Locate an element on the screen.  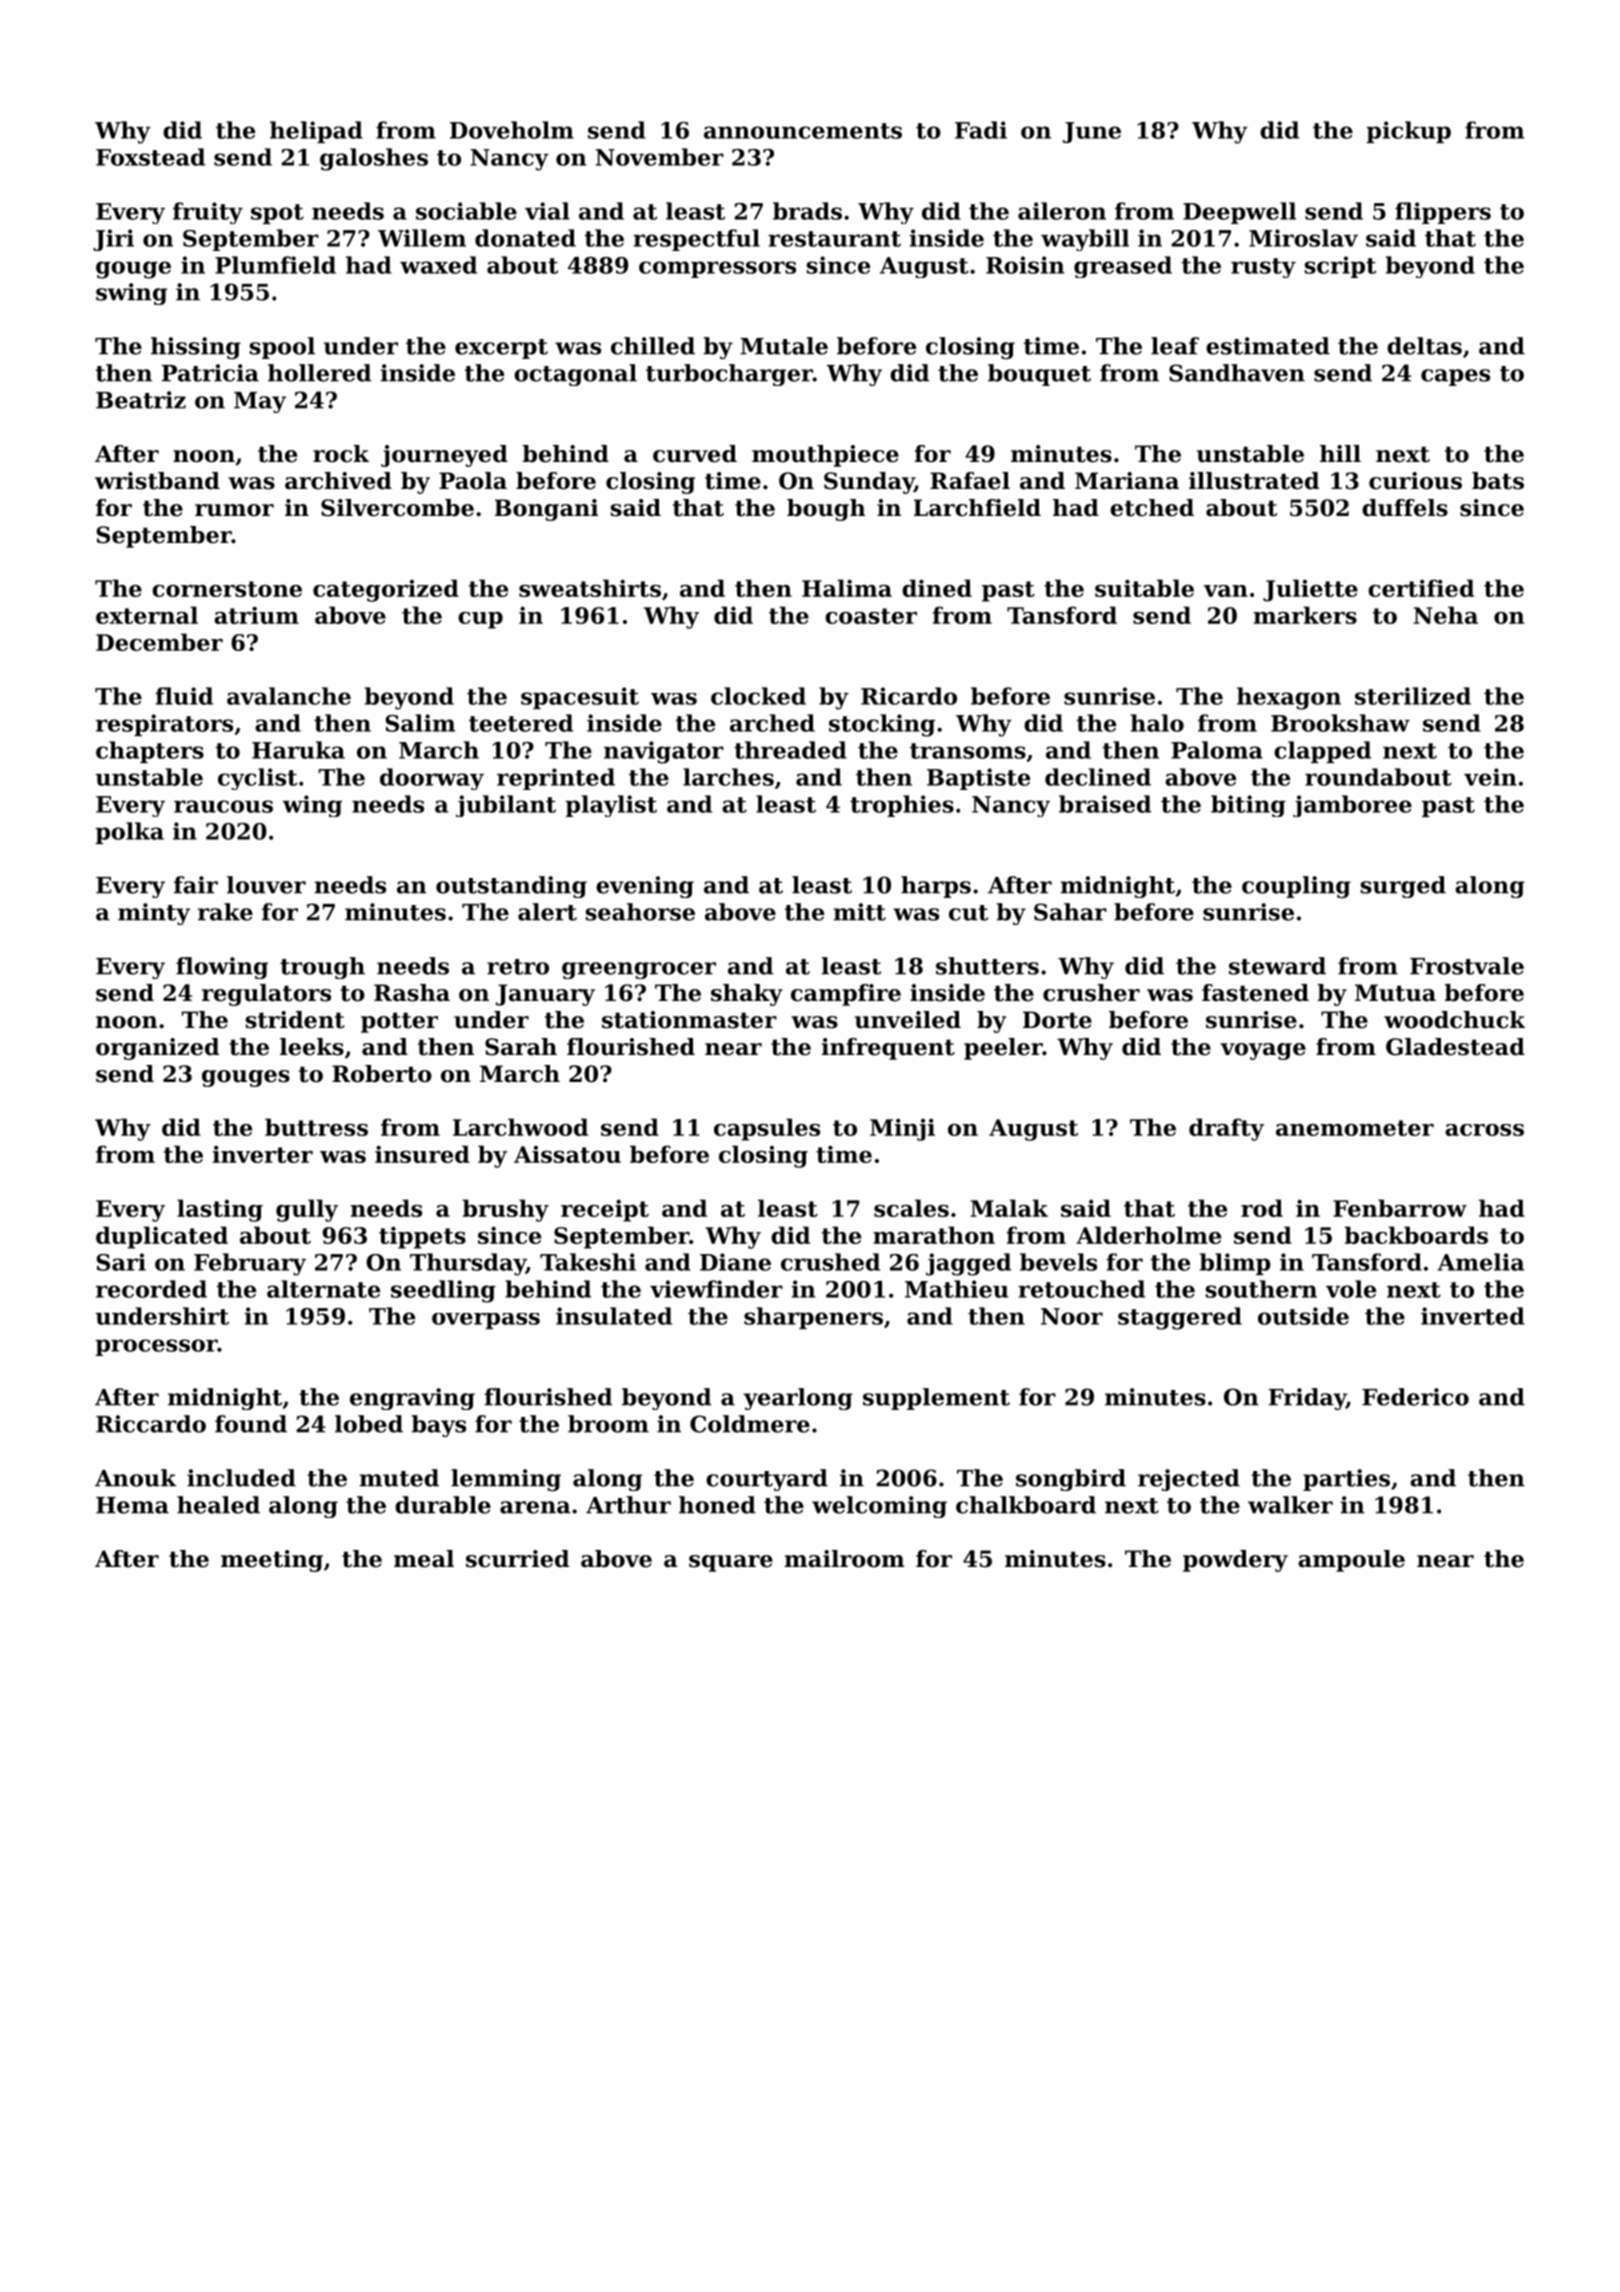
lobed is located at coordinates (369, 1424).
